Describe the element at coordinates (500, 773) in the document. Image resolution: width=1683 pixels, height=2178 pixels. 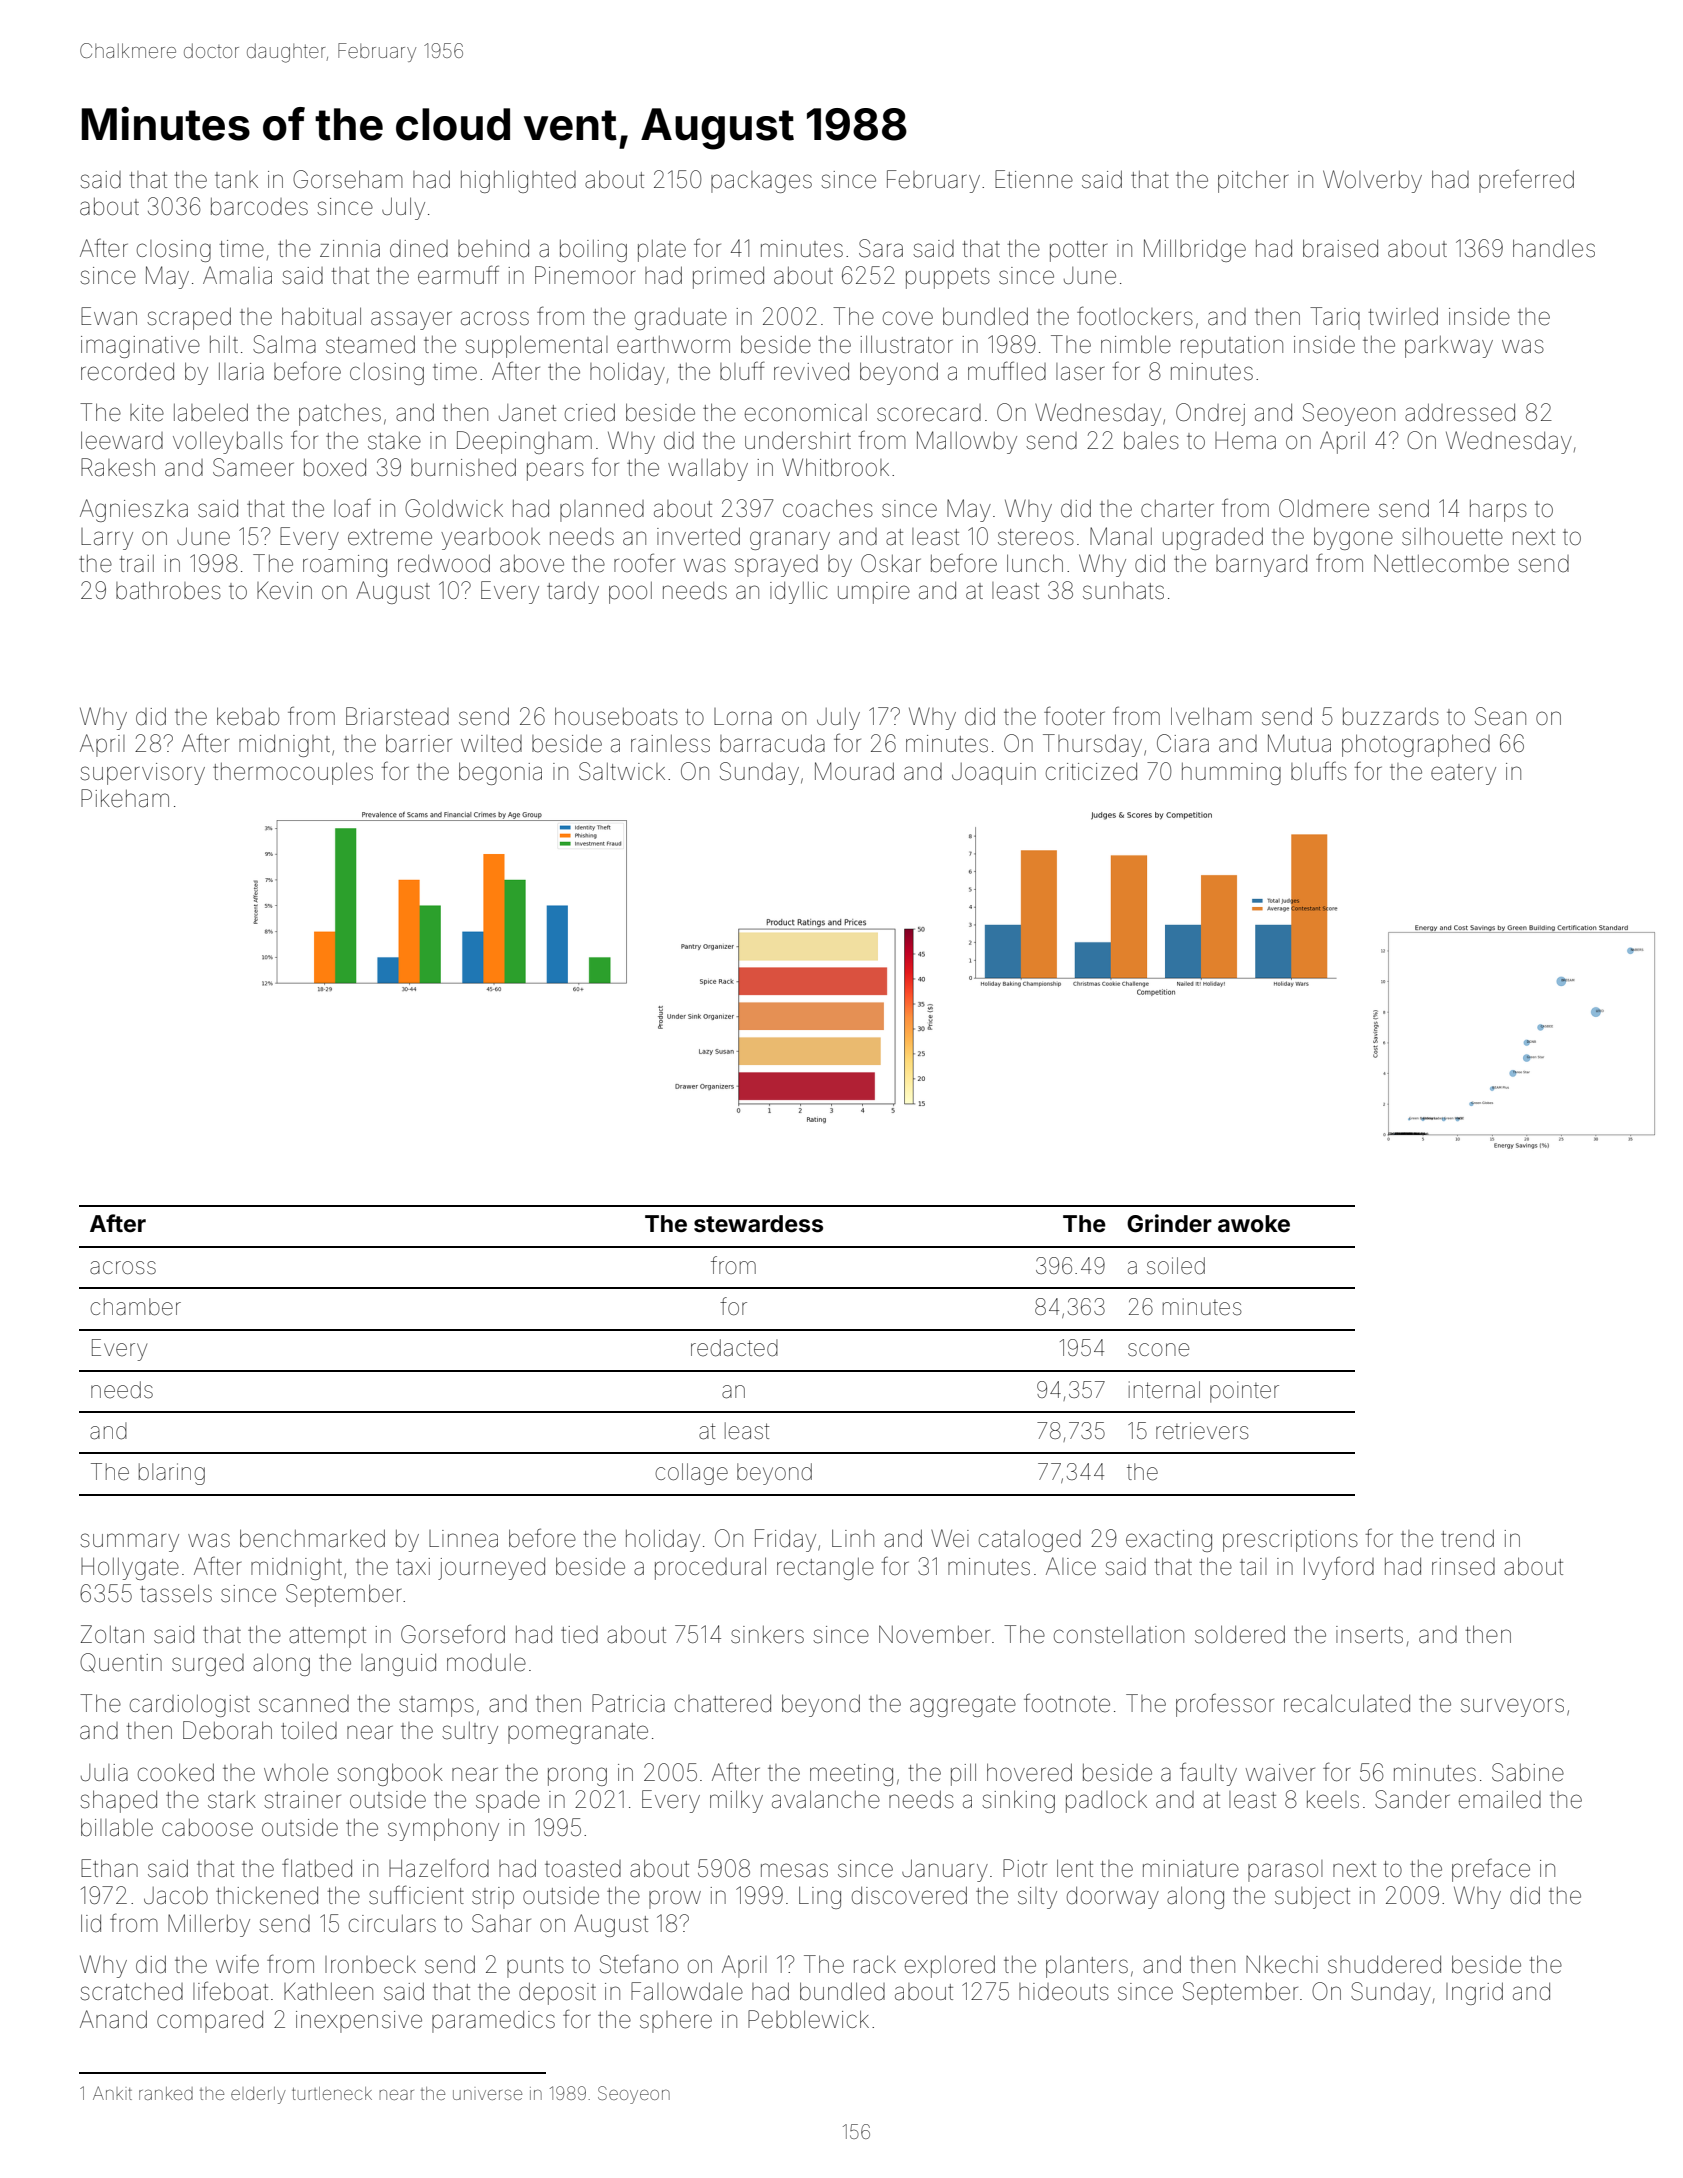
I see `begonia` at that location.
